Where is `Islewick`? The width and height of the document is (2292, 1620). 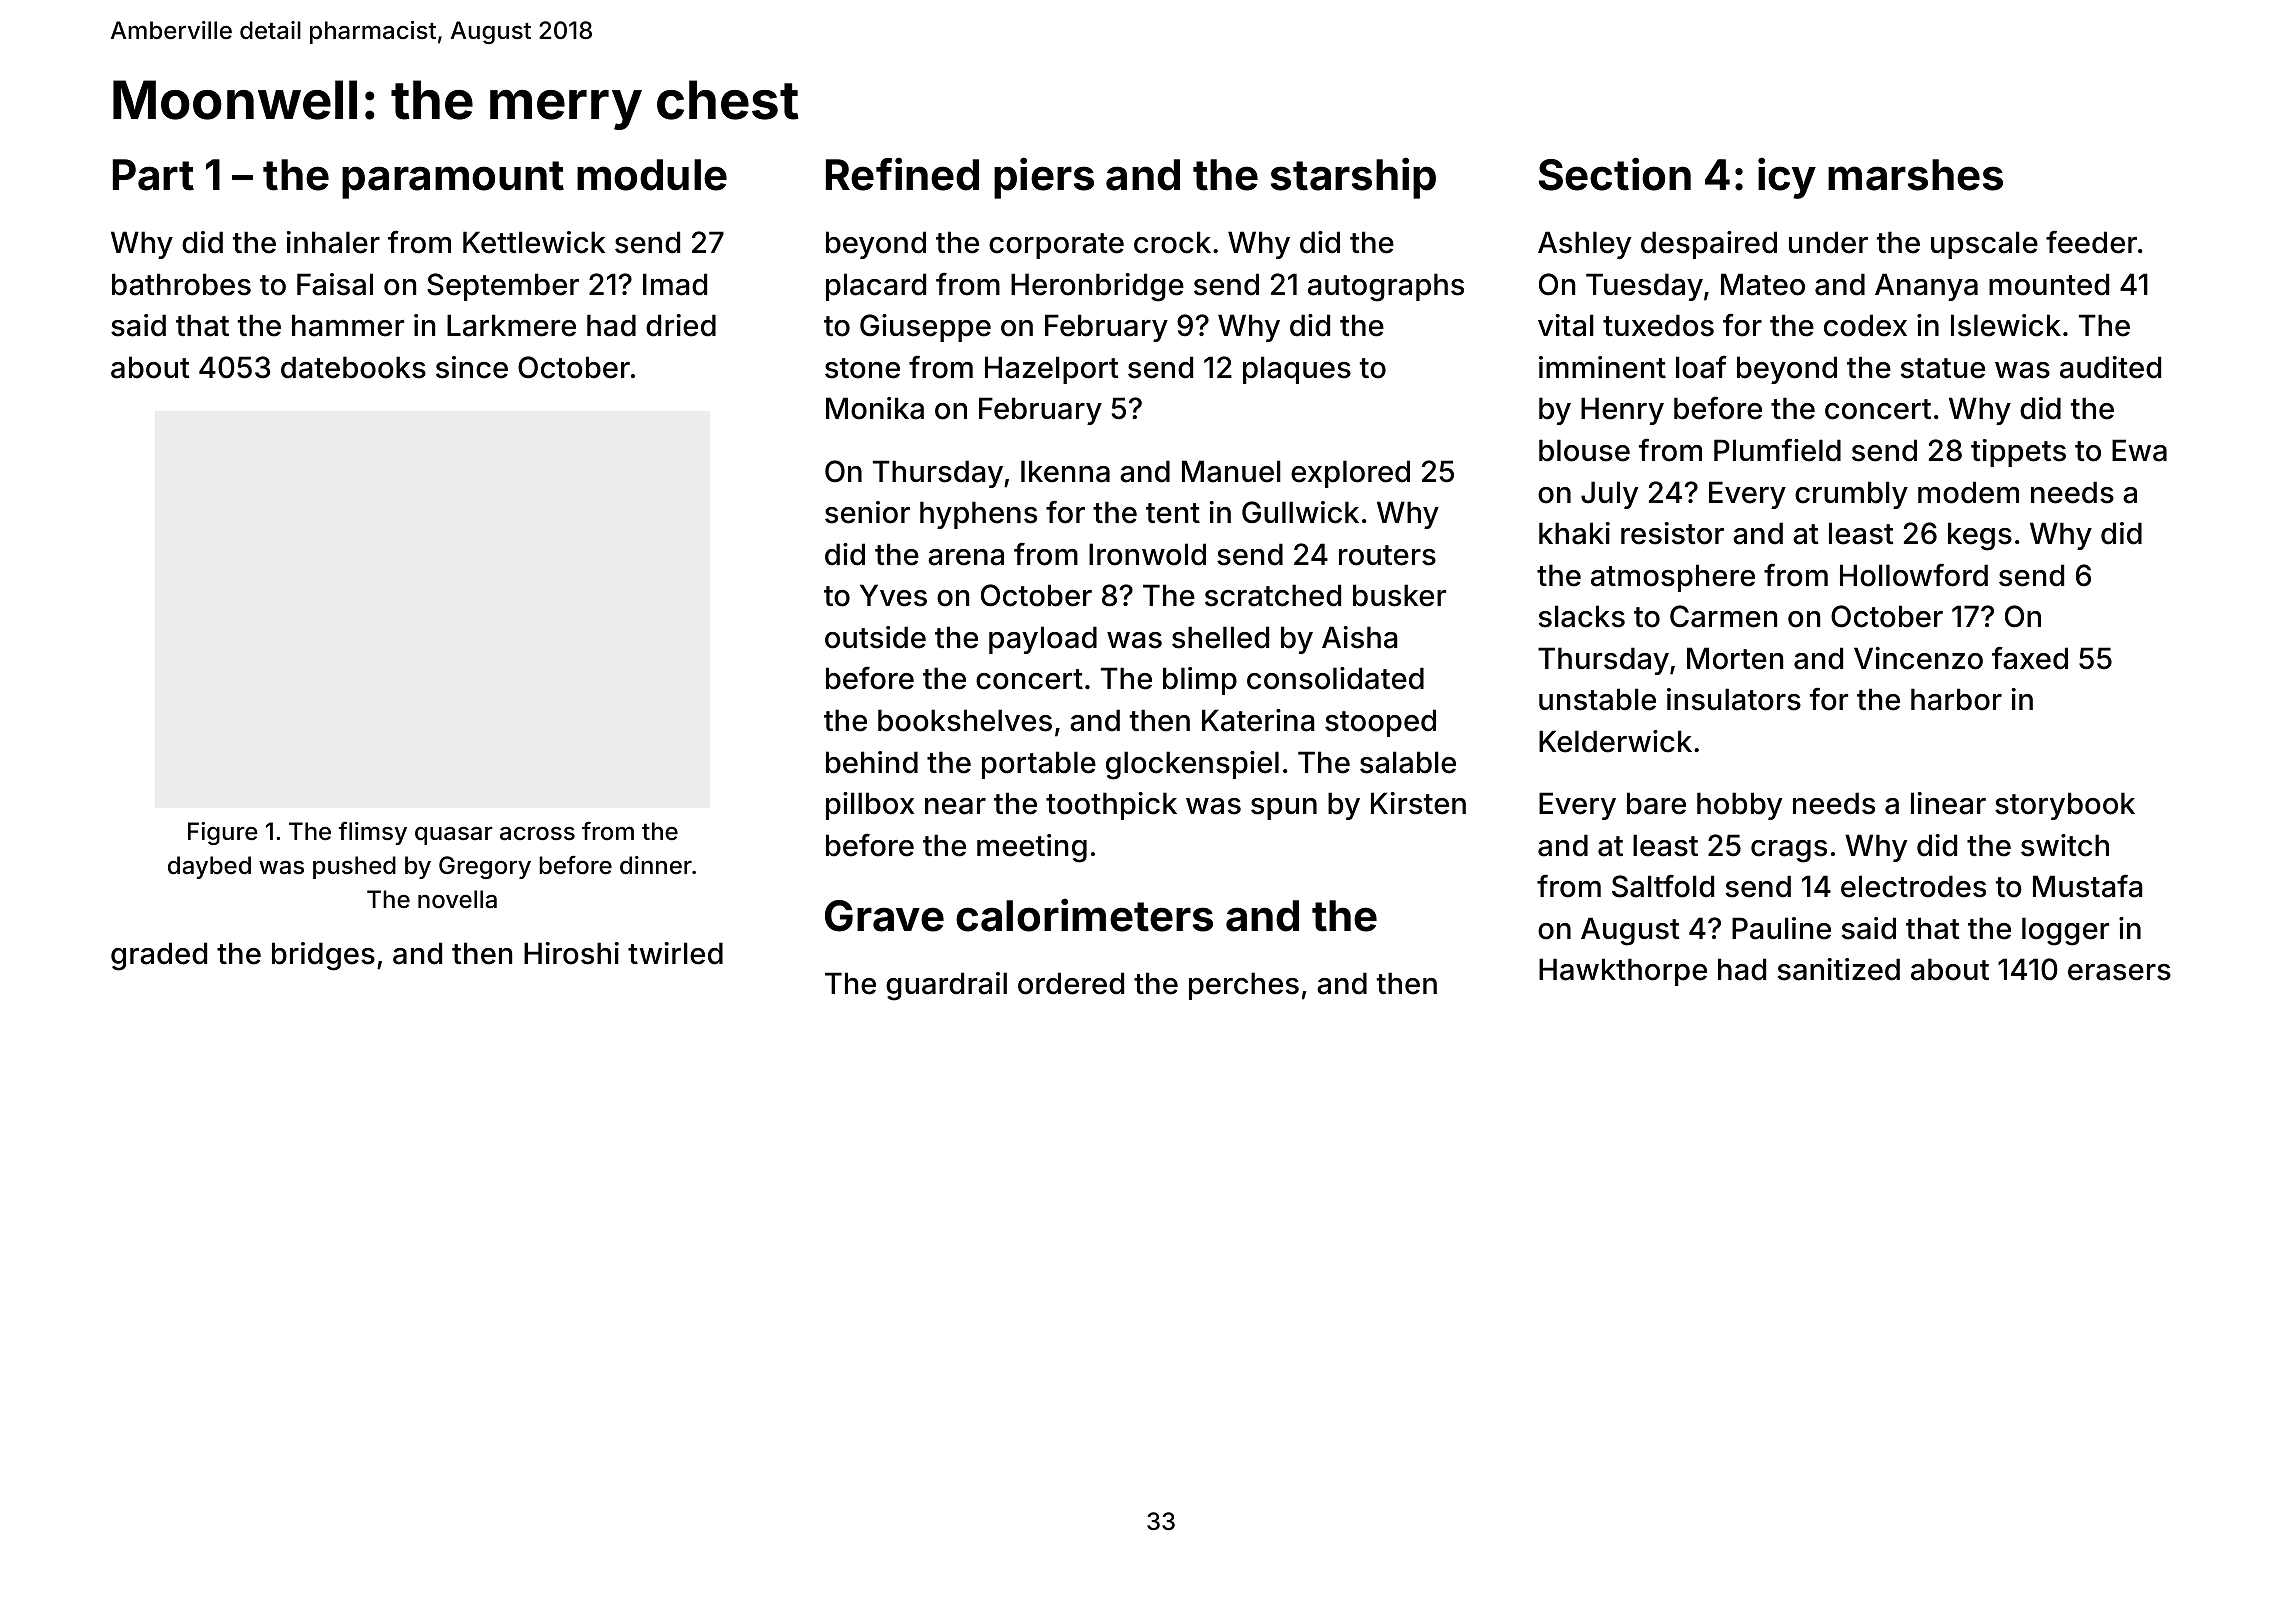
Islewick is located at coordinates (2006, 325).
